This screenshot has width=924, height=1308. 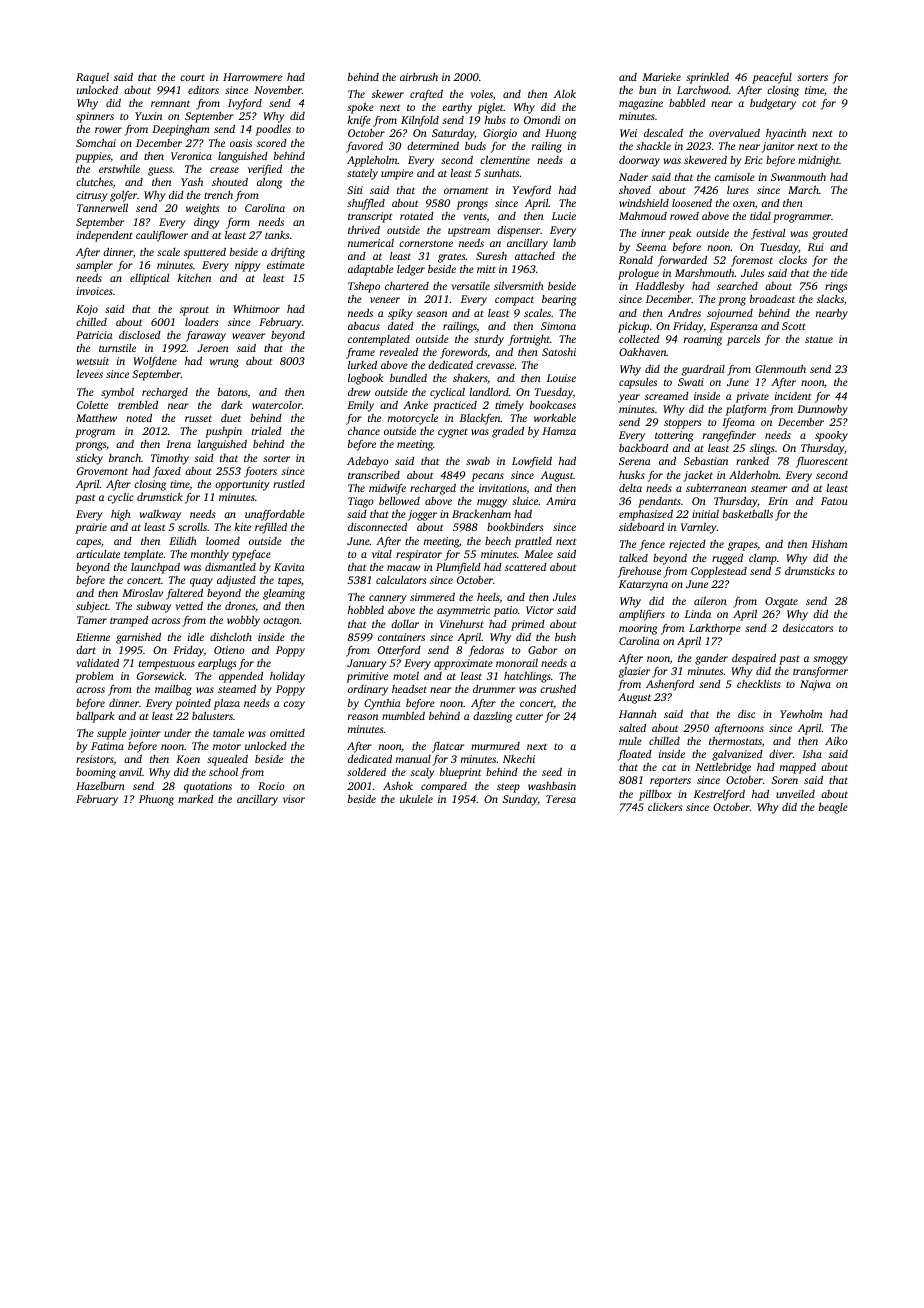 What do you see at coordinates (271, 786) in the screenshot?
I see `Rocio` at bounding box center [271, 786].
